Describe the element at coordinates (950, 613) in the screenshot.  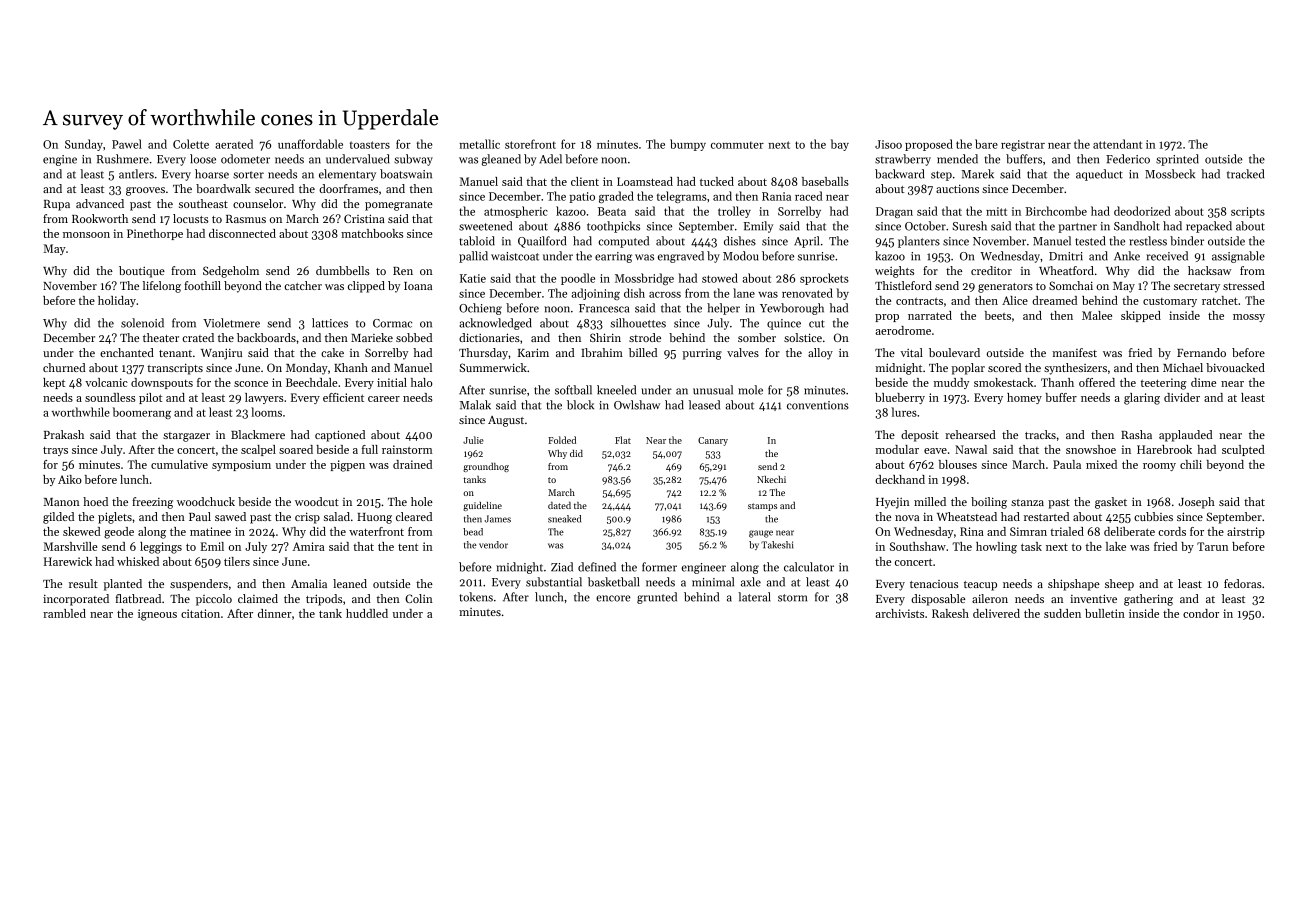
I see `Rakesh` at that location.
